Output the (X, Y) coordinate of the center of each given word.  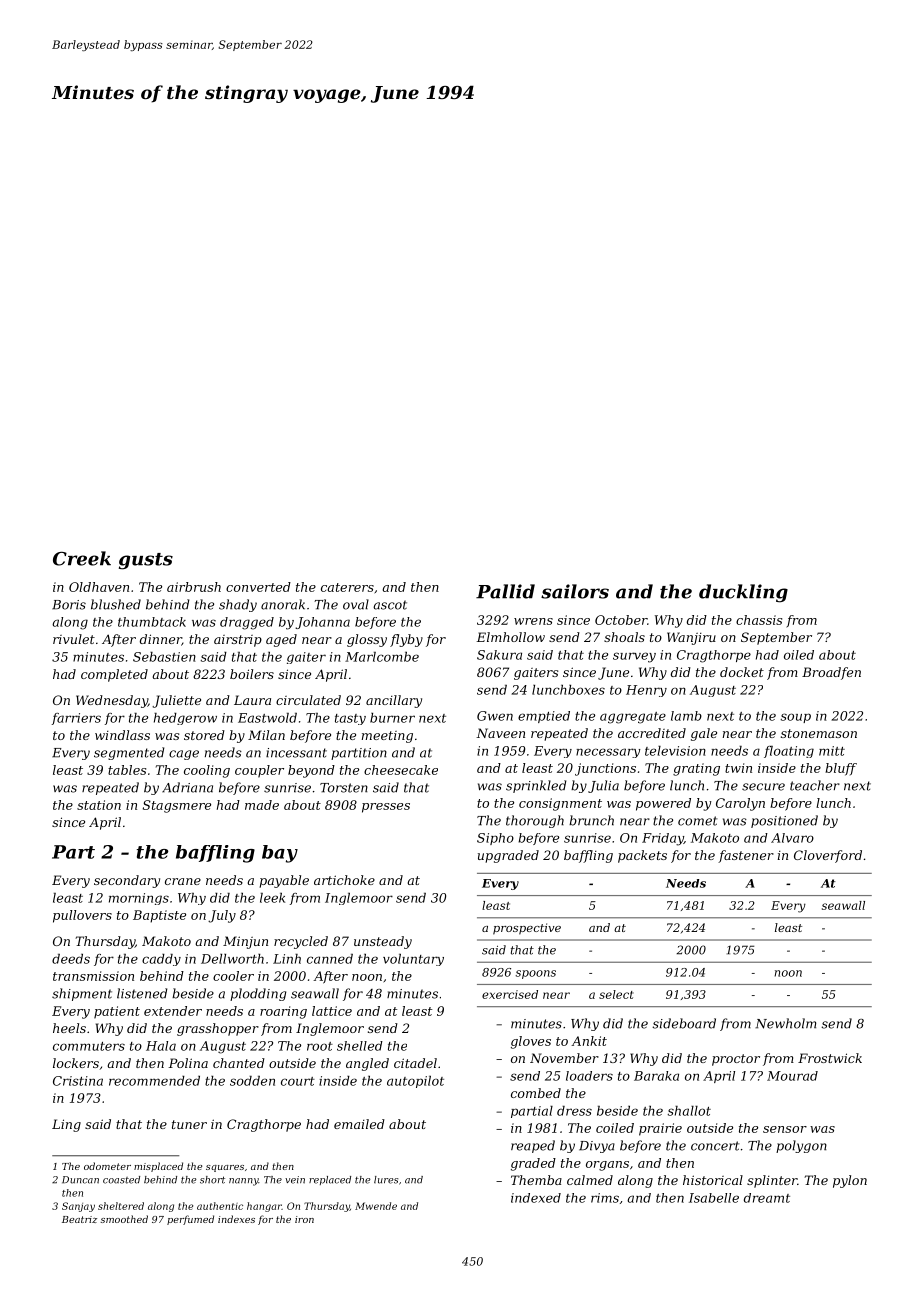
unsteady (383, 942)
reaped (533, 1146)
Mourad (792, 1076)
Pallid (505, 591)
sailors (575, 591)
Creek (82, 558)
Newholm (785, 1023)
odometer (107, 1166)
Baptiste (159, 916)
